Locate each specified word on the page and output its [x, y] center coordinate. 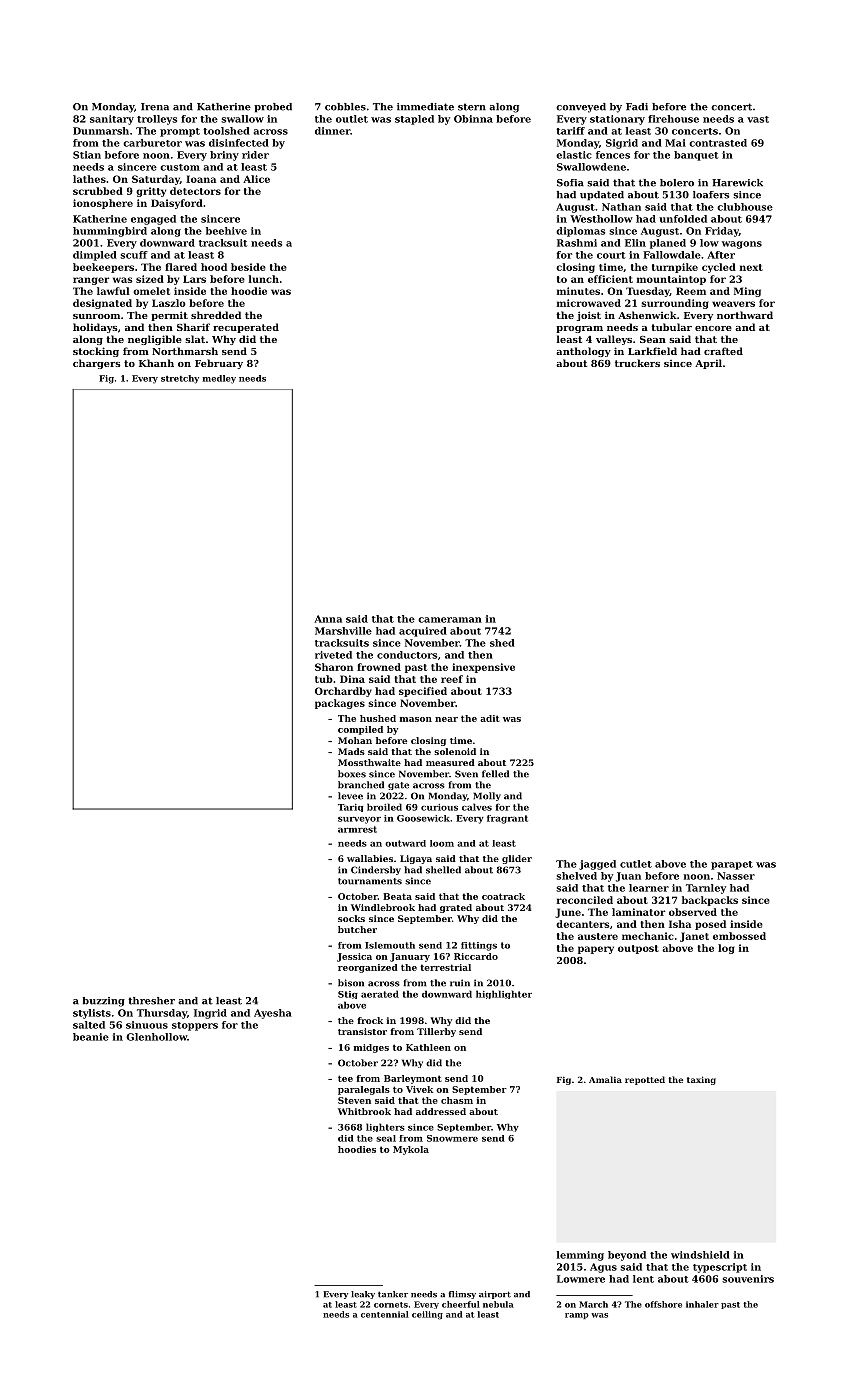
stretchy [180, 379]
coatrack [503, 896]
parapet [732, 865]
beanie [91, 1037]
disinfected [239, 143]
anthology [583, 352]
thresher [151, 1001]
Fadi [637, 107]
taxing [701, 1080]
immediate [425, 107]
